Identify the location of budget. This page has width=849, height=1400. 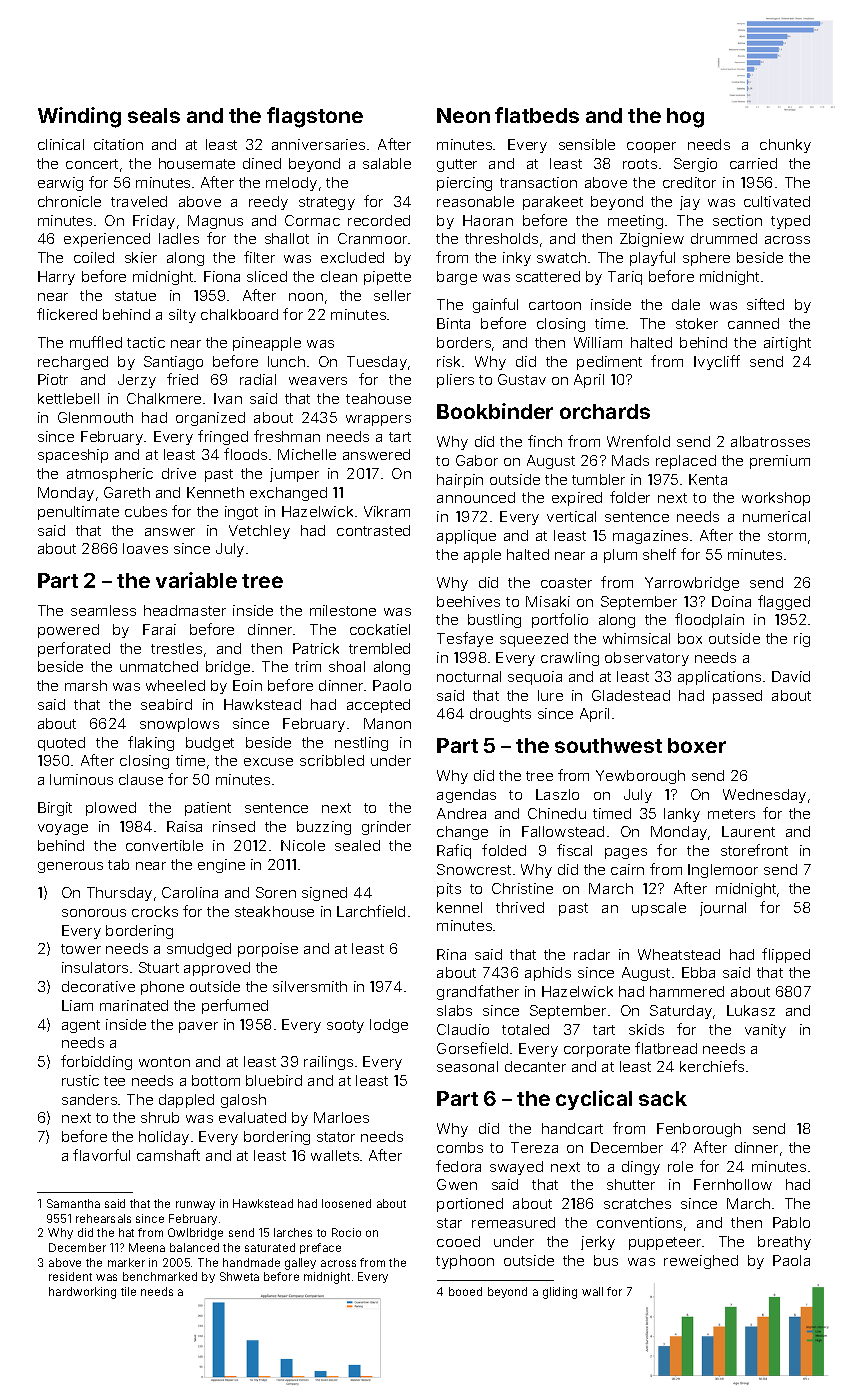
(210, 744).
